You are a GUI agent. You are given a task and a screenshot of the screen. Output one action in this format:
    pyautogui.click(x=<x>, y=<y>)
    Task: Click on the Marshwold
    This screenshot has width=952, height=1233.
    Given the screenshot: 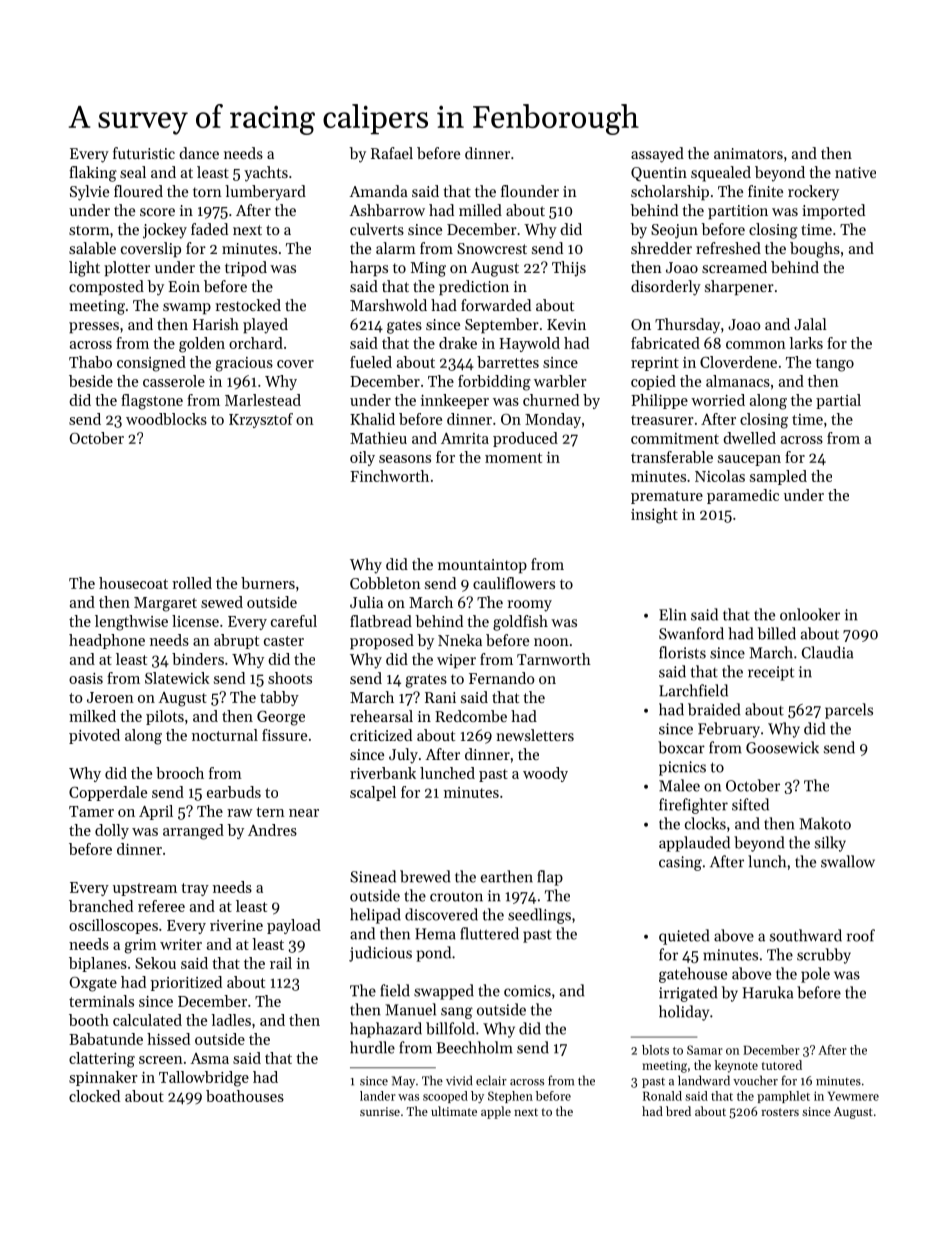 What is the action you would take?
    pyautogui.click(x=388, y=305)
